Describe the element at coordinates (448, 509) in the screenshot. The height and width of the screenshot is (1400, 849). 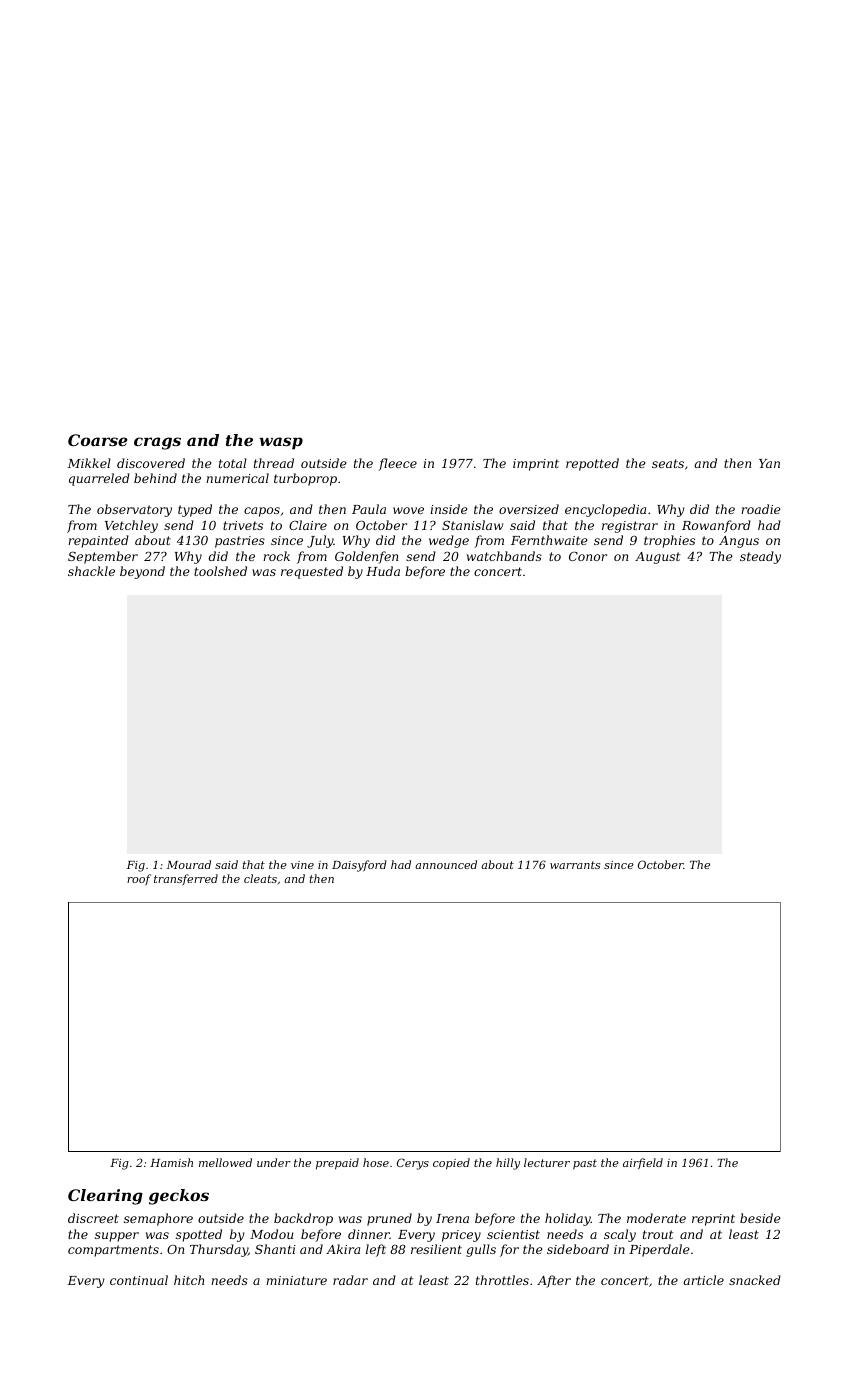
I see `inside` at that location.
